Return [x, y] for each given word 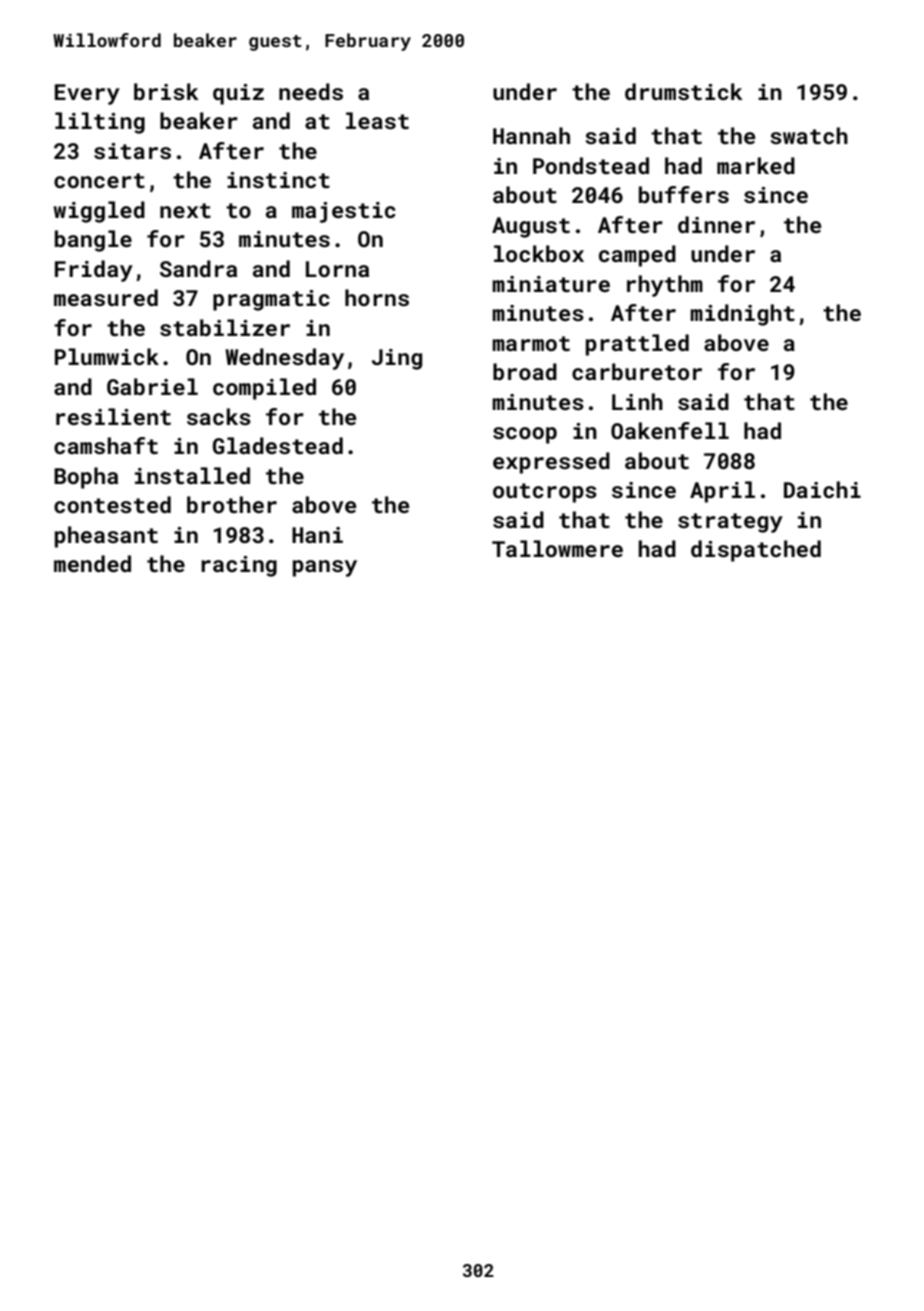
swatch [809, 135]
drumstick [684, 91]
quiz [238, 94]
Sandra [198, 268]
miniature [551, 284]
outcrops [545, 493]
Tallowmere [557, 548]
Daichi [822, 489]
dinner [716, 224]
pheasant [106, 537]
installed [192, 475]
